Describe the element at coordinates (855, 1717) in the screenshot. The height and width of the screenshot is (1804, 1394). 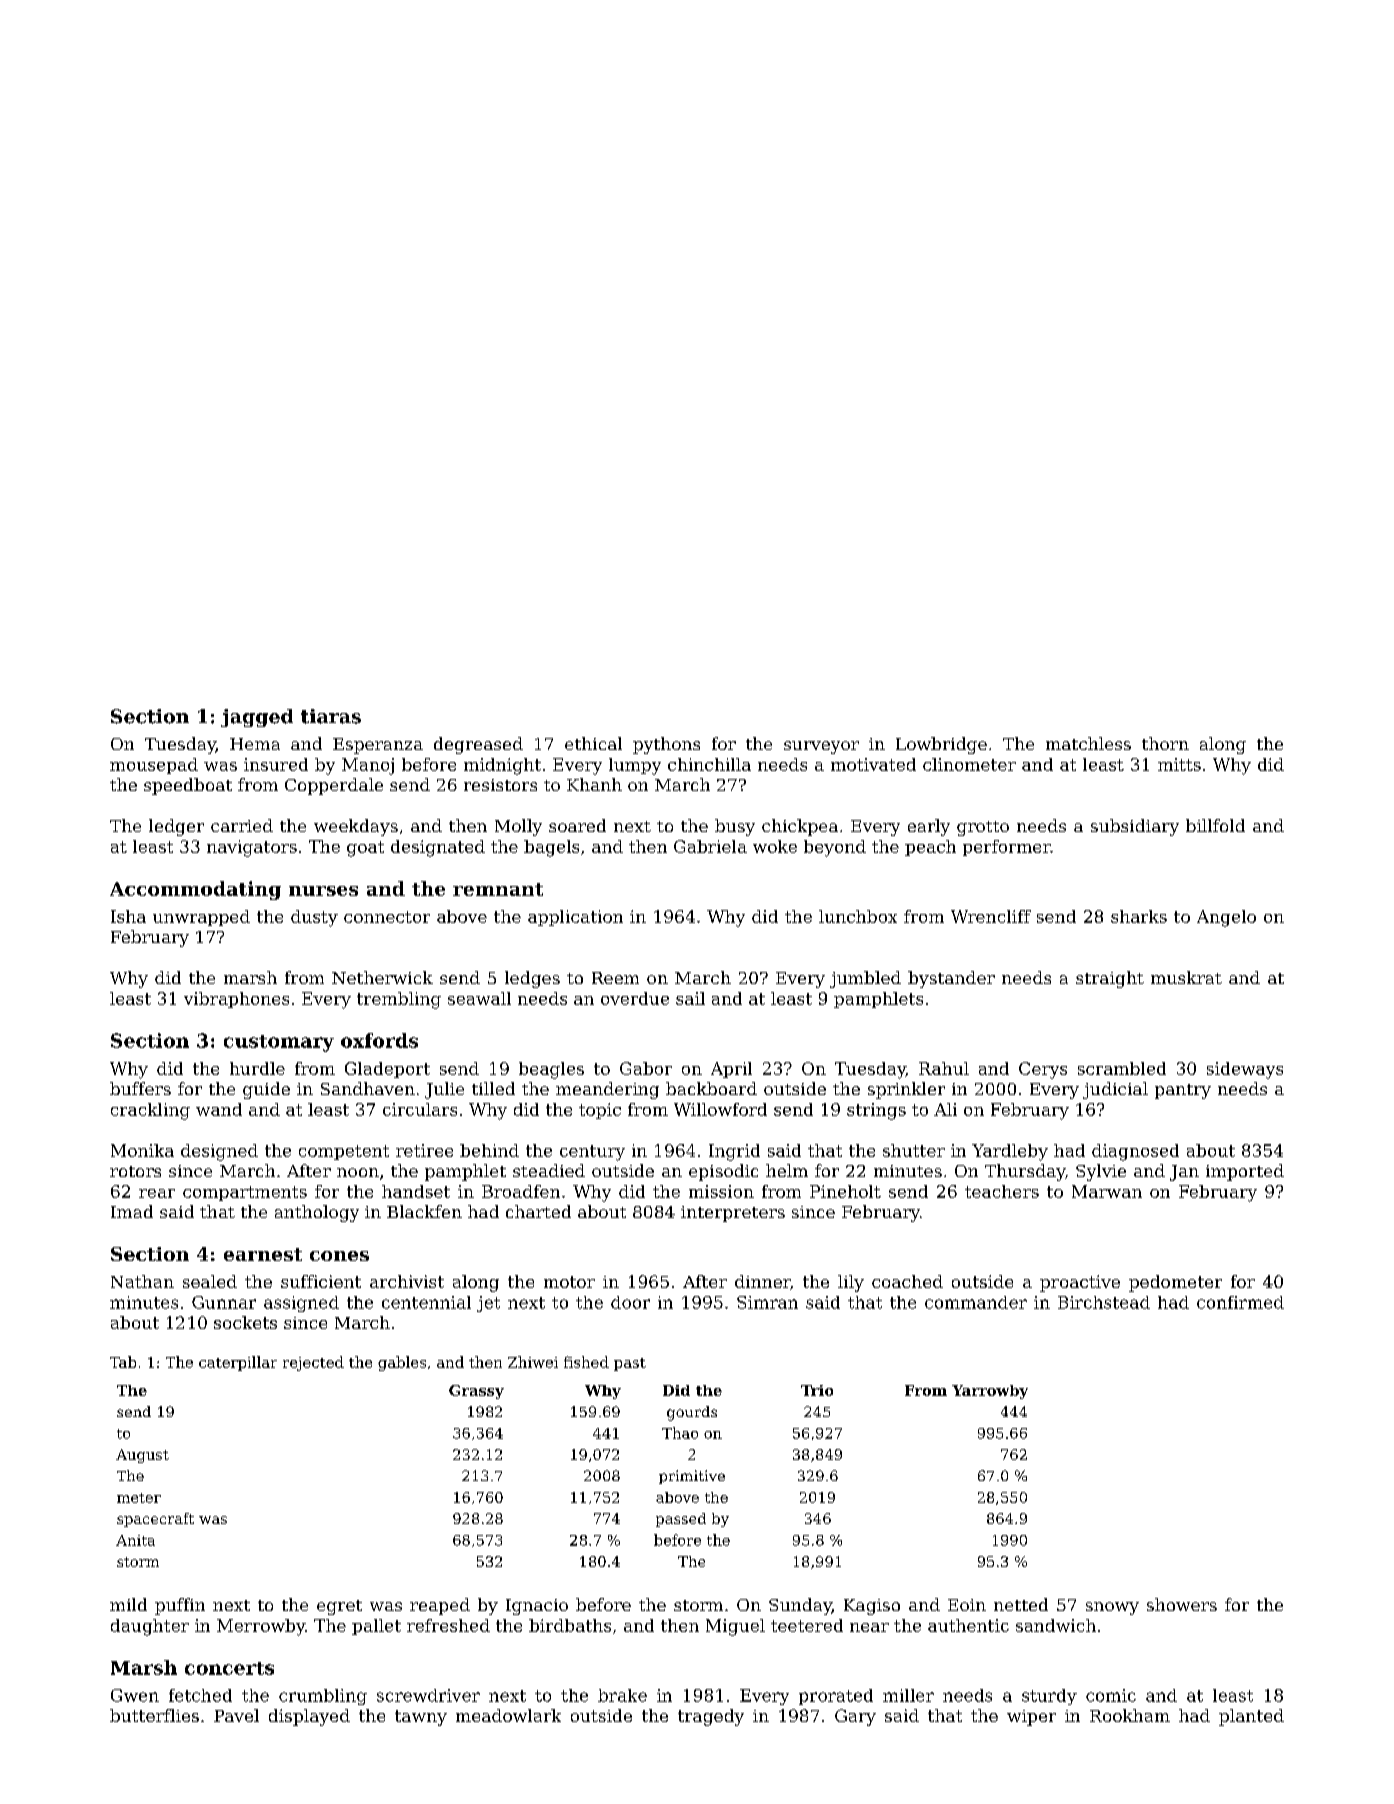
I see `Gary` at that location.
